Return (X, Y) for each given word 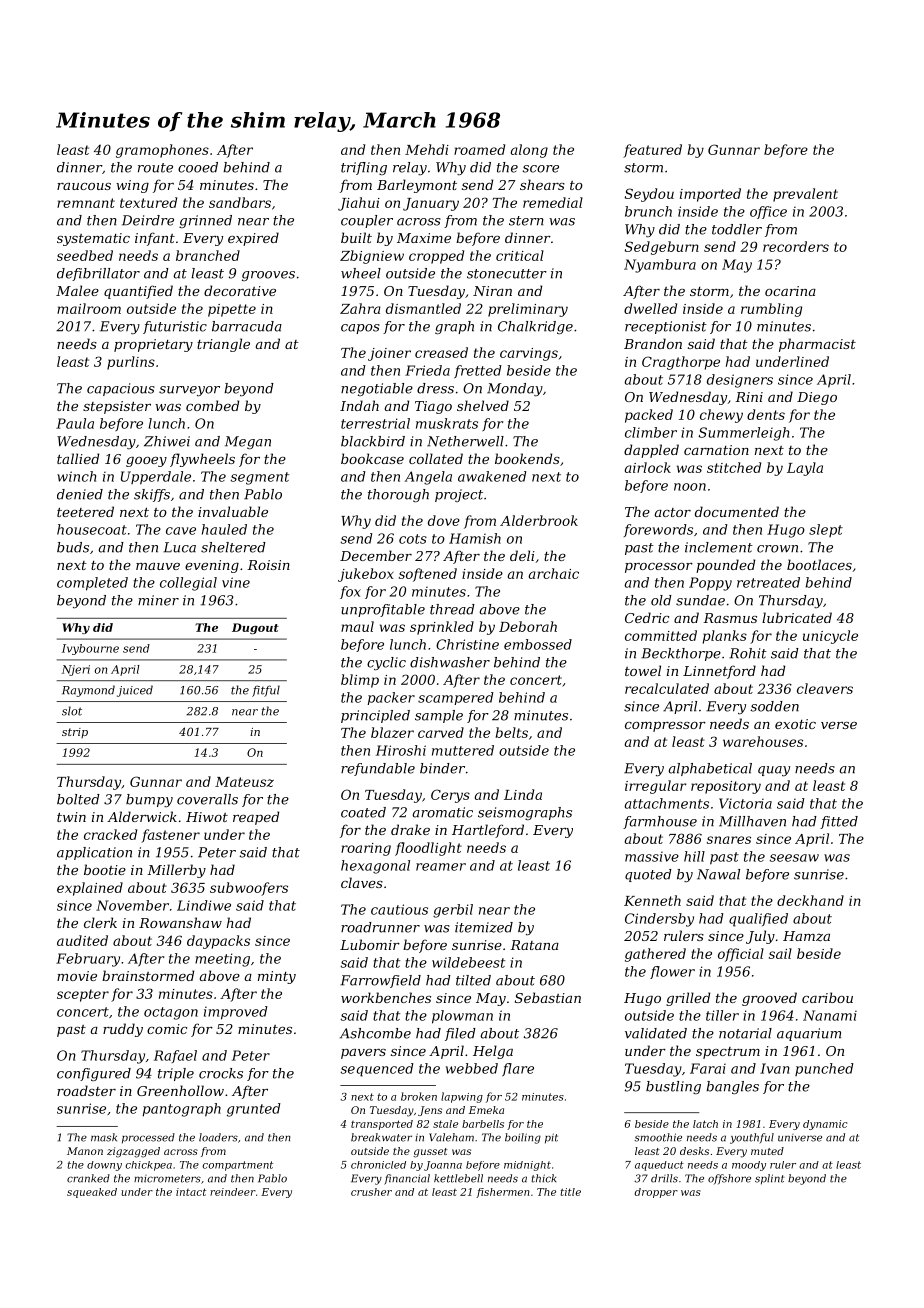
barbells (483, 1124)
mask (104, 1137)
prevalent (805, 195)
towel (643, 670)
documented (737, 511)
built (356, 237)
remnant (86, 203)
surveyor (189, 391)
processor (659, 568)
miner (158, 600)
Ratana (534, 945)
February (88, 960)
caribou (827, 997)
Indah (359, 405)
